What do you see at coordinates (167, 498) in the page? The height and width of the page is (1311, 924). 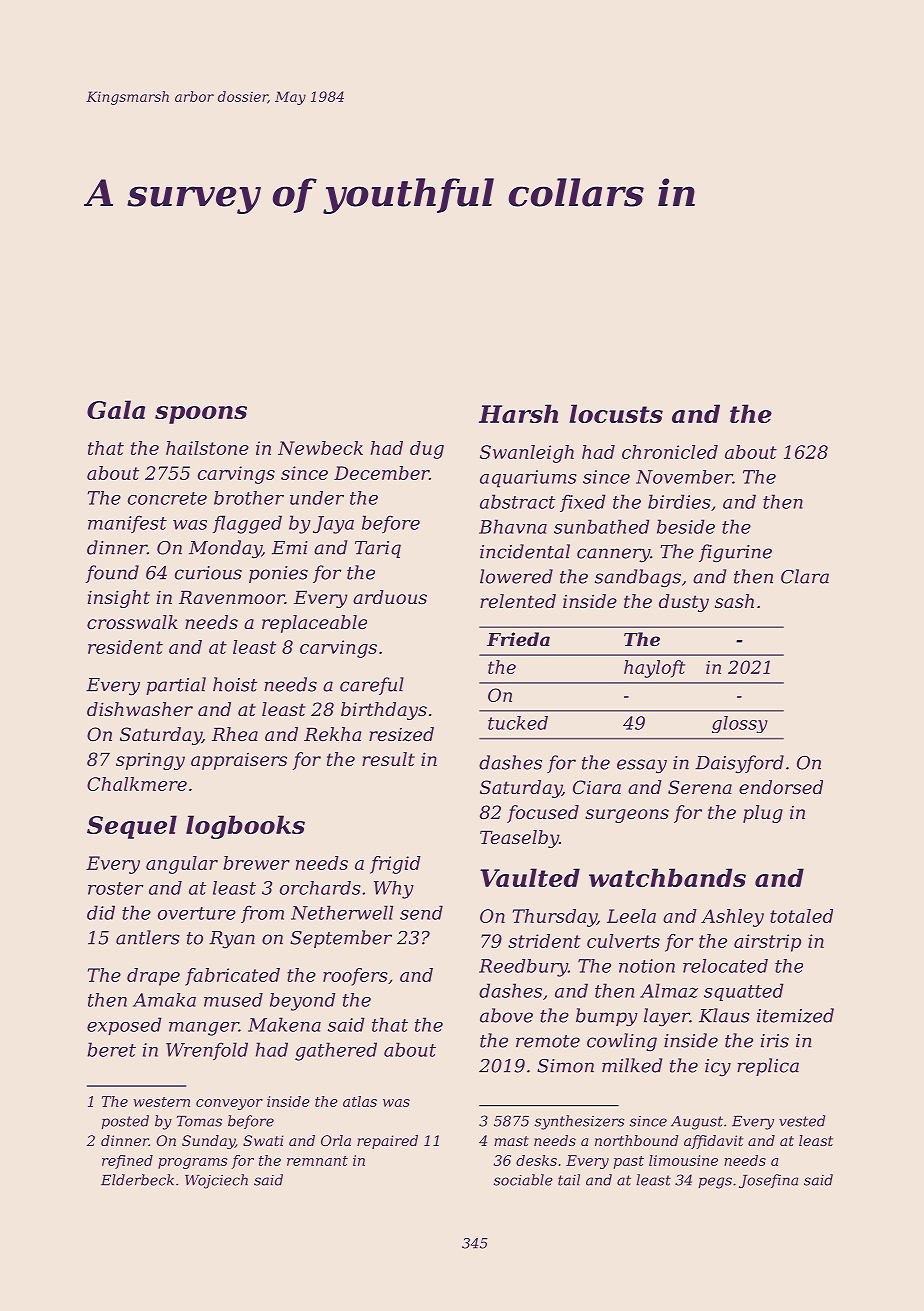 I see `concrete` at bounding box center [167, 498].
